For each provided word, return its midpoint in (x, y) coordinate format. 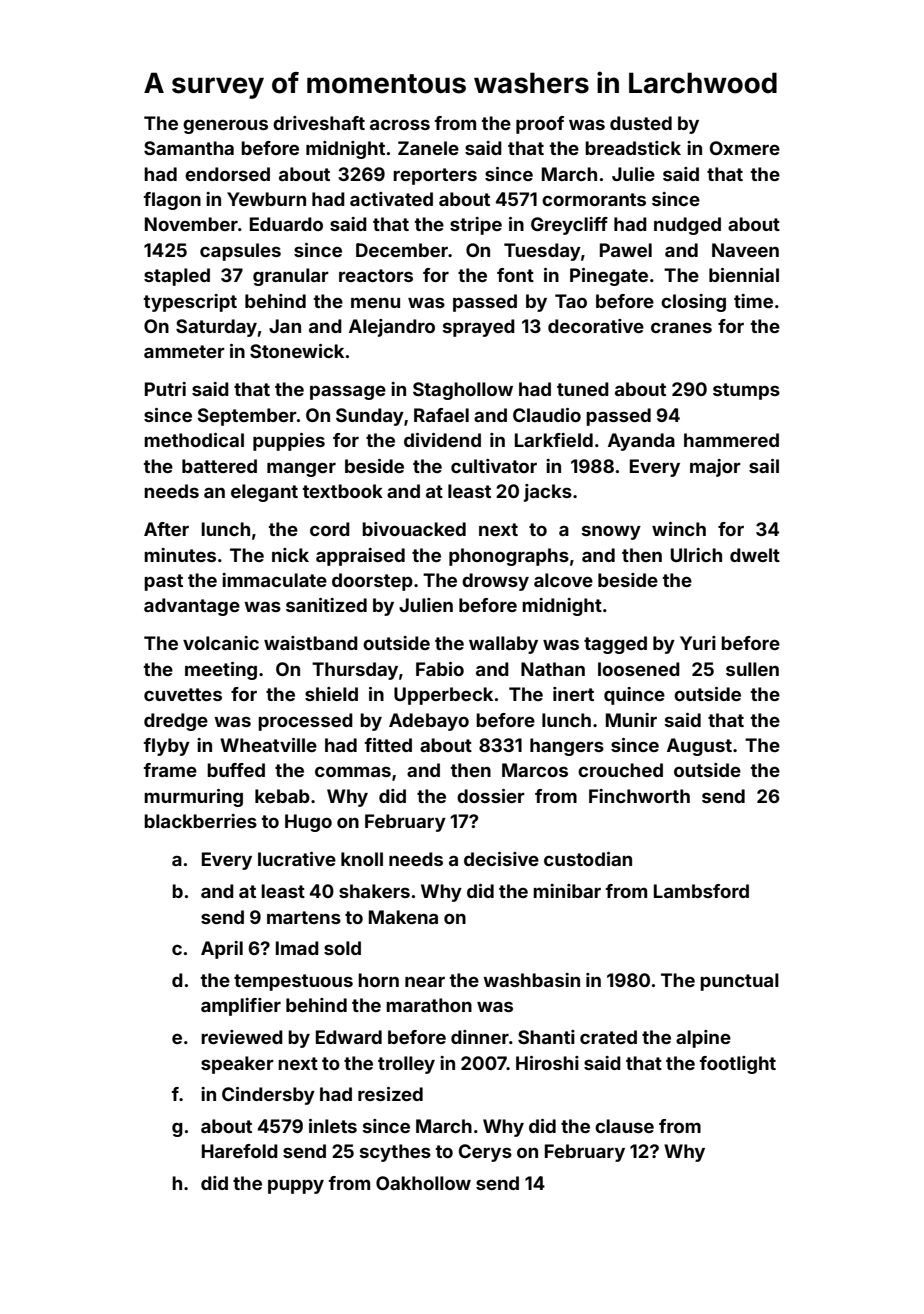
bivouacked (414, 529)
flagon (172, 201)
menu (375, 302)
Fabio (440, 669)
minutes (180, 555)
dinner (480, 1037)
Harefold (240, 1151)
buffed (236, 770)
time (753, 301)
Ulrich (696, 555)
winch (679, 529)
